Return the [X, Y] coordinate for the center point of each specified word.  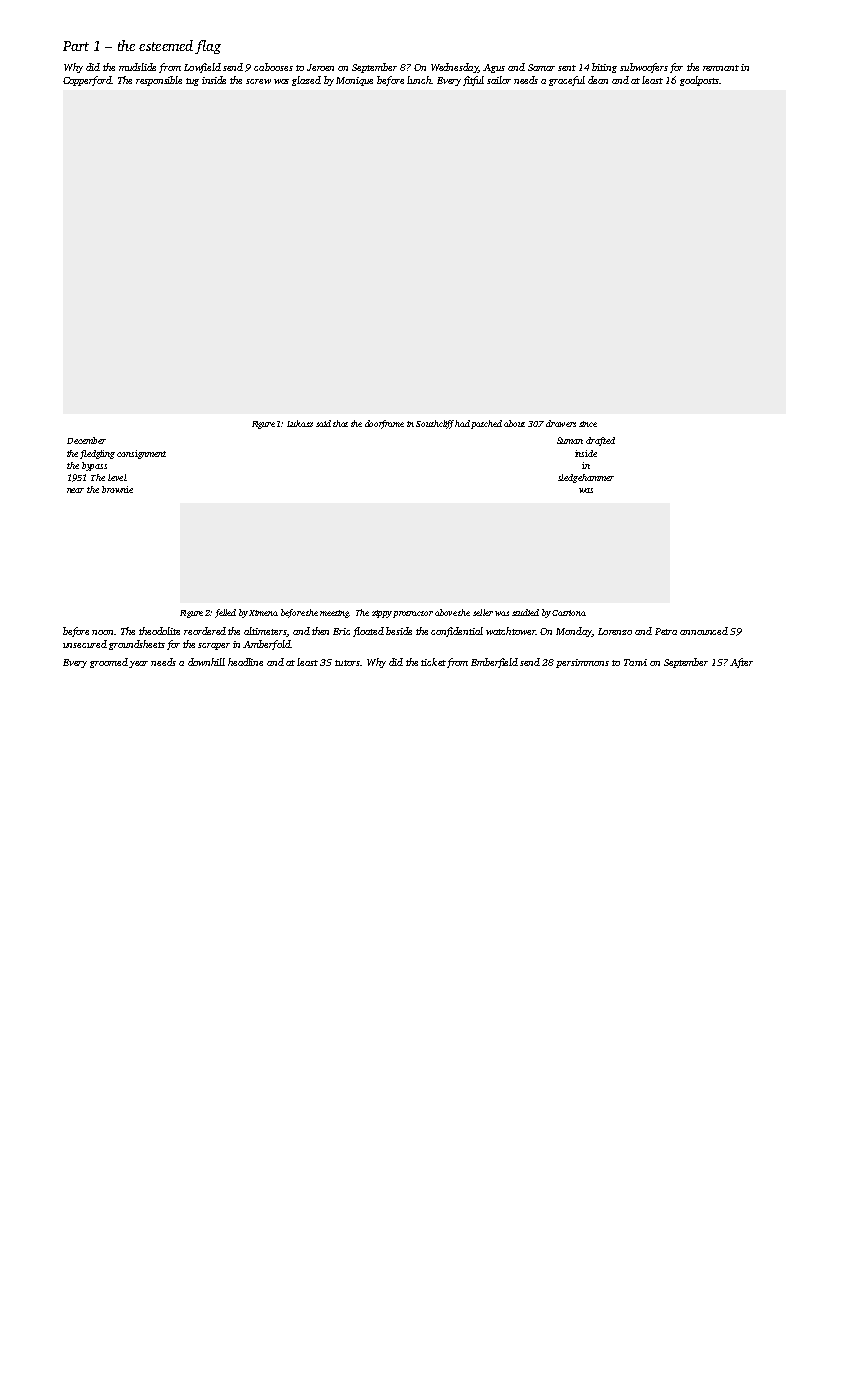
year [138, 664]
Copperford [87, 81]
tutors [347, 663]
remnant [721, 68]
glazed [306, 81]
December [86, 440]
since [588, 424]
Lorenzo [615, 631]
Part [76, 46]
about [514, 423]
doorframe [384, 424]
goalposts [699, 81]
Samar [541, 67]
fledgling [97, 454]
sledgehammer [586, 478]
